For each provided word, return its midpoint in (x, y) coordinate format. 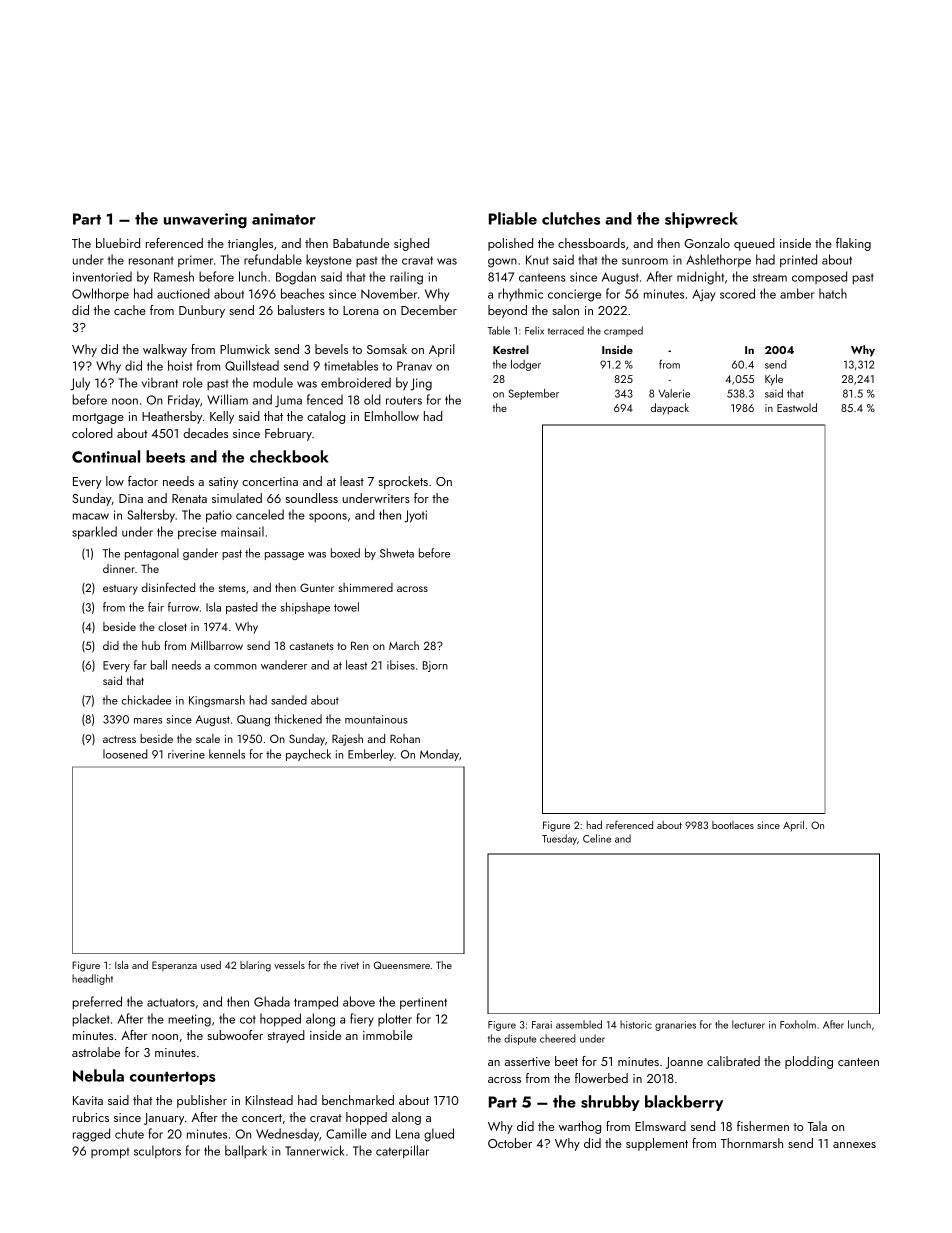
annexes (854, 1145)
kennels (227, 754)
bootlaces (733, 825)
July (80, 383)
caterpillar (402, 1152)
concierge (574, 295)
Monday (439, 755)
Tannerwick (314, 1150)
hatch (833, 293)
